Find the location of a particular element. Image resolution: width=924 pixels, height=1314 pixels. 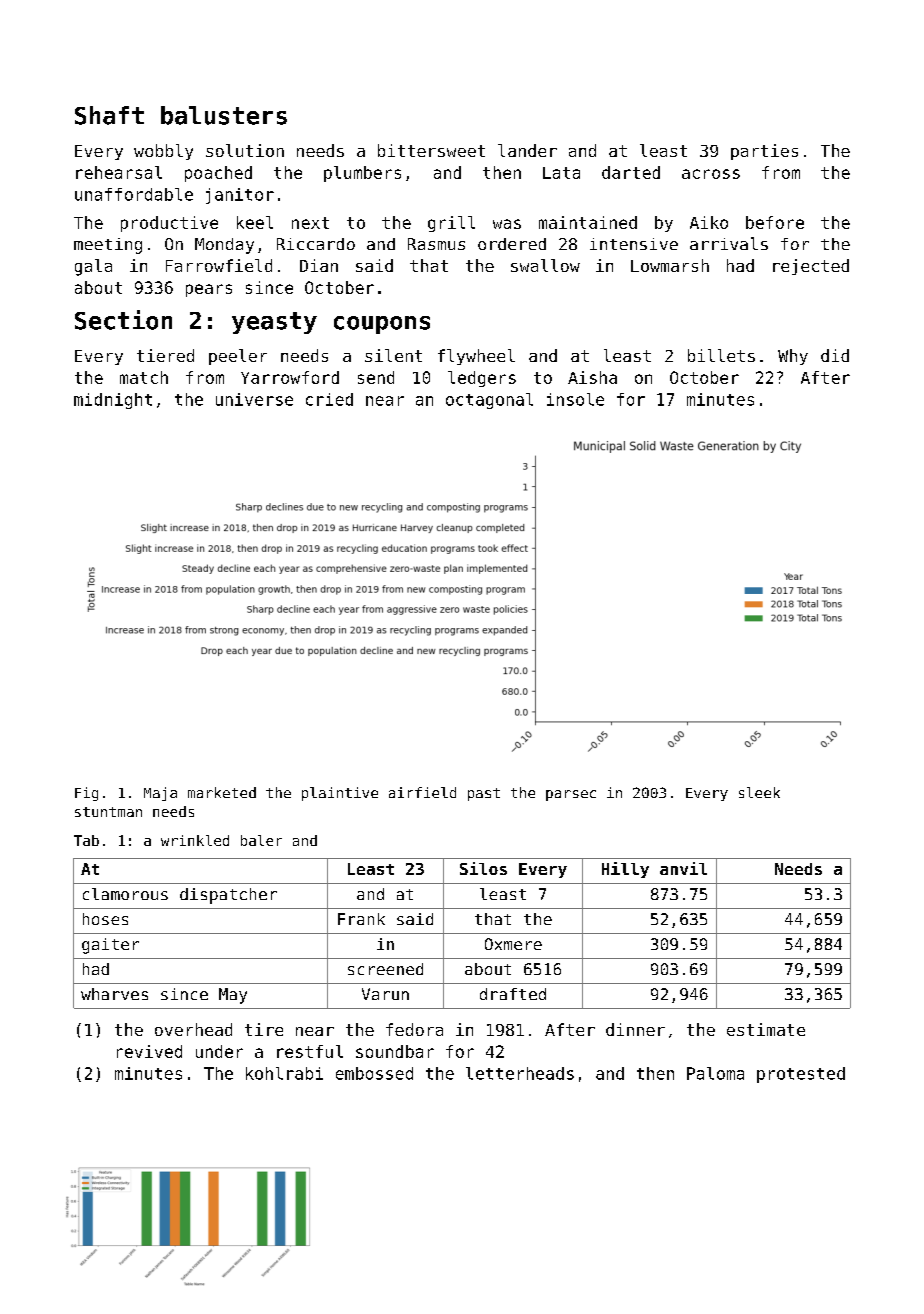

screened is located at coordinates (385, 969).
